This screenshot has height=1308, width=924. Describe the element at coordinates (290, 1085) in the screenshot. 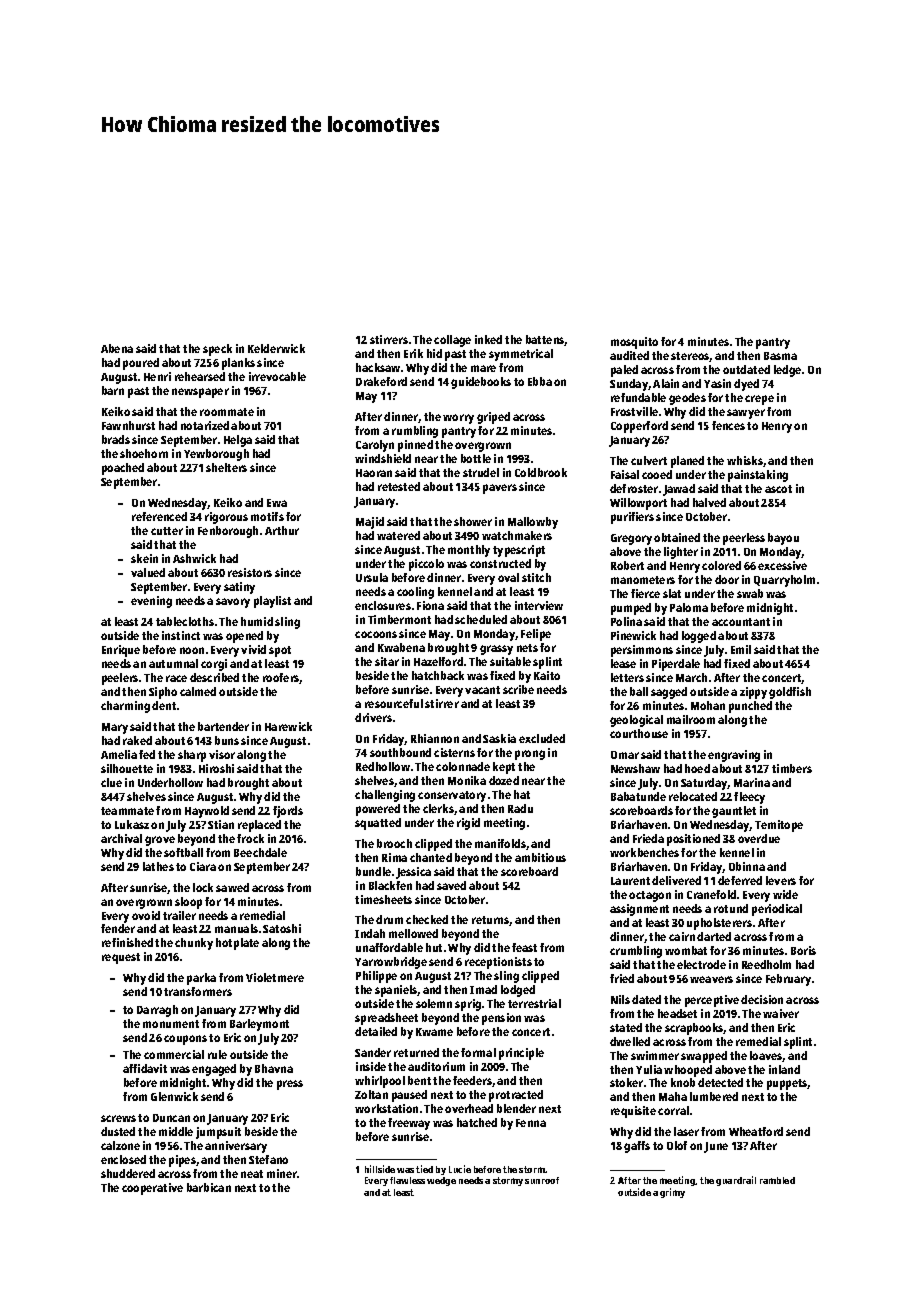

I see `press` at that location.
